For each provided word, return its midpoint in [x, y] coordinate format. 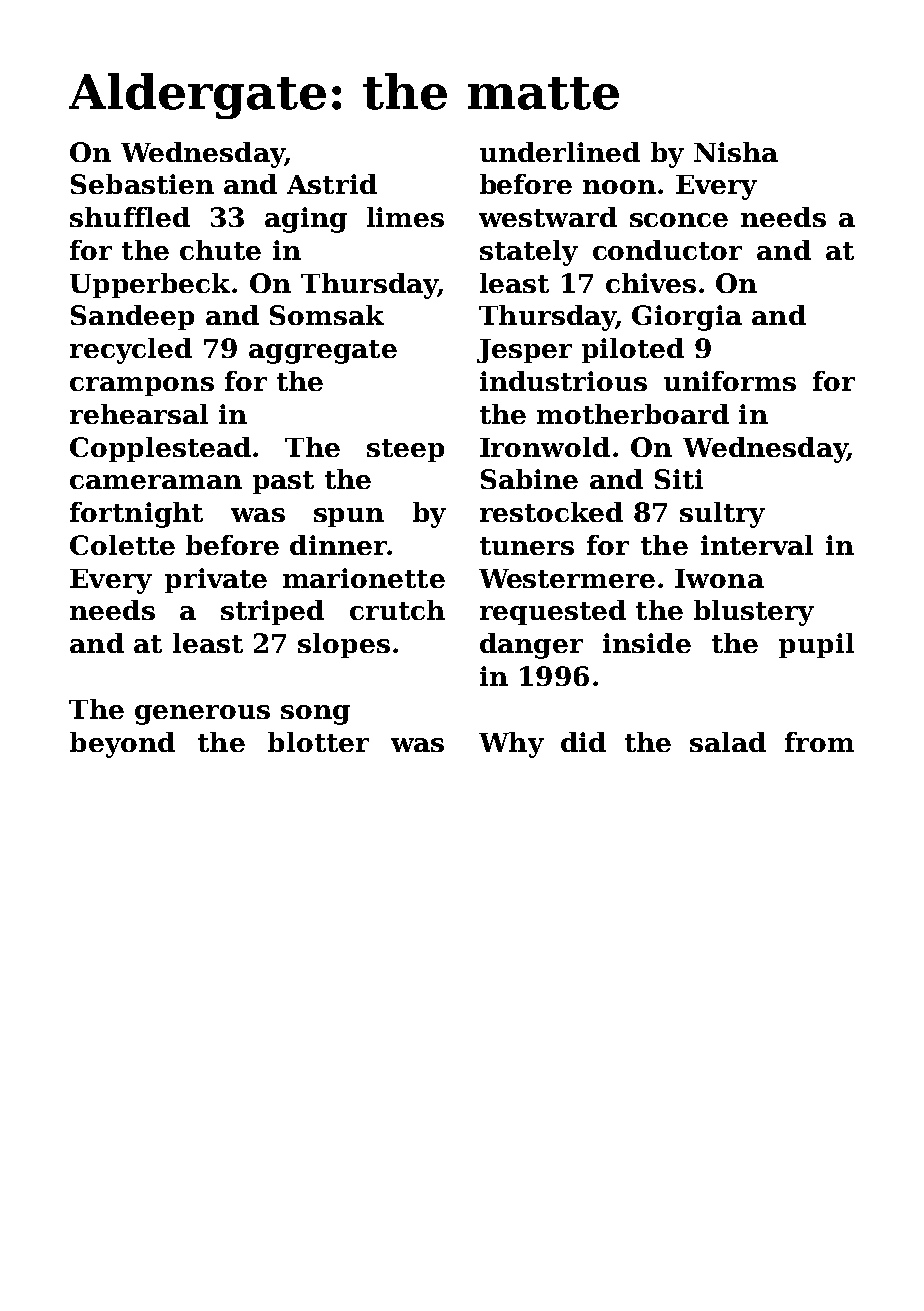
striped [272, 612]
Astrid [332, 184]
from [819, 742]
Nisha [736, 152]
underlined [560, 152]
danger [531, 646]
